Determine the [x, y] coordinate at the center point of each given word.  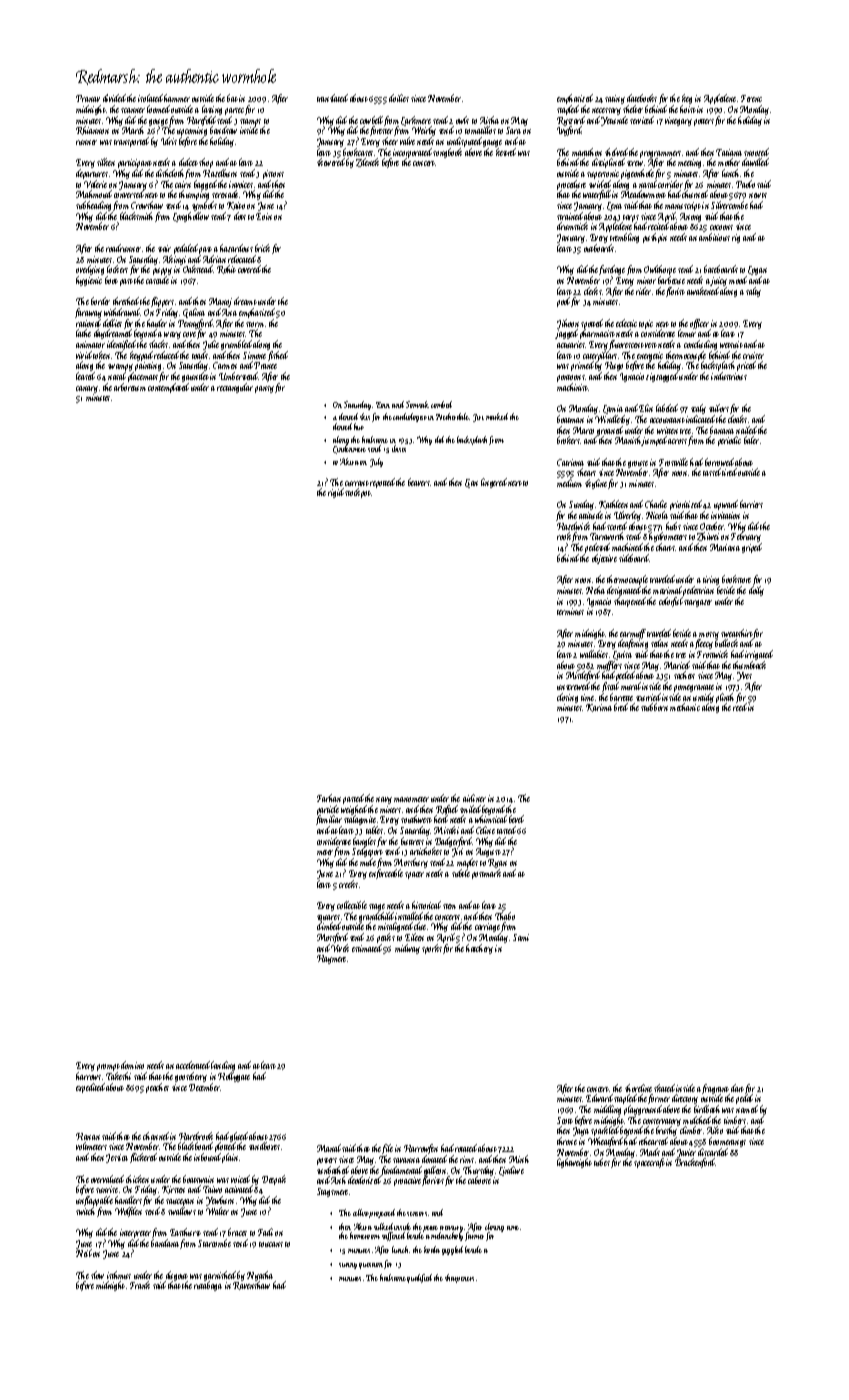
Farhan [329, 798]
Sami [521, 937]
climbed [330, 926]
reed [740, 707]
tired [729, 472]
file [387, 1149]
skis [365, 416]
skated [665, 1088]
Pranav [88, 98]
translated [332, 98]
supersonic [603, 174]
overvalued [107, 1179]
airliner [474, 798]
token [101, 355]
